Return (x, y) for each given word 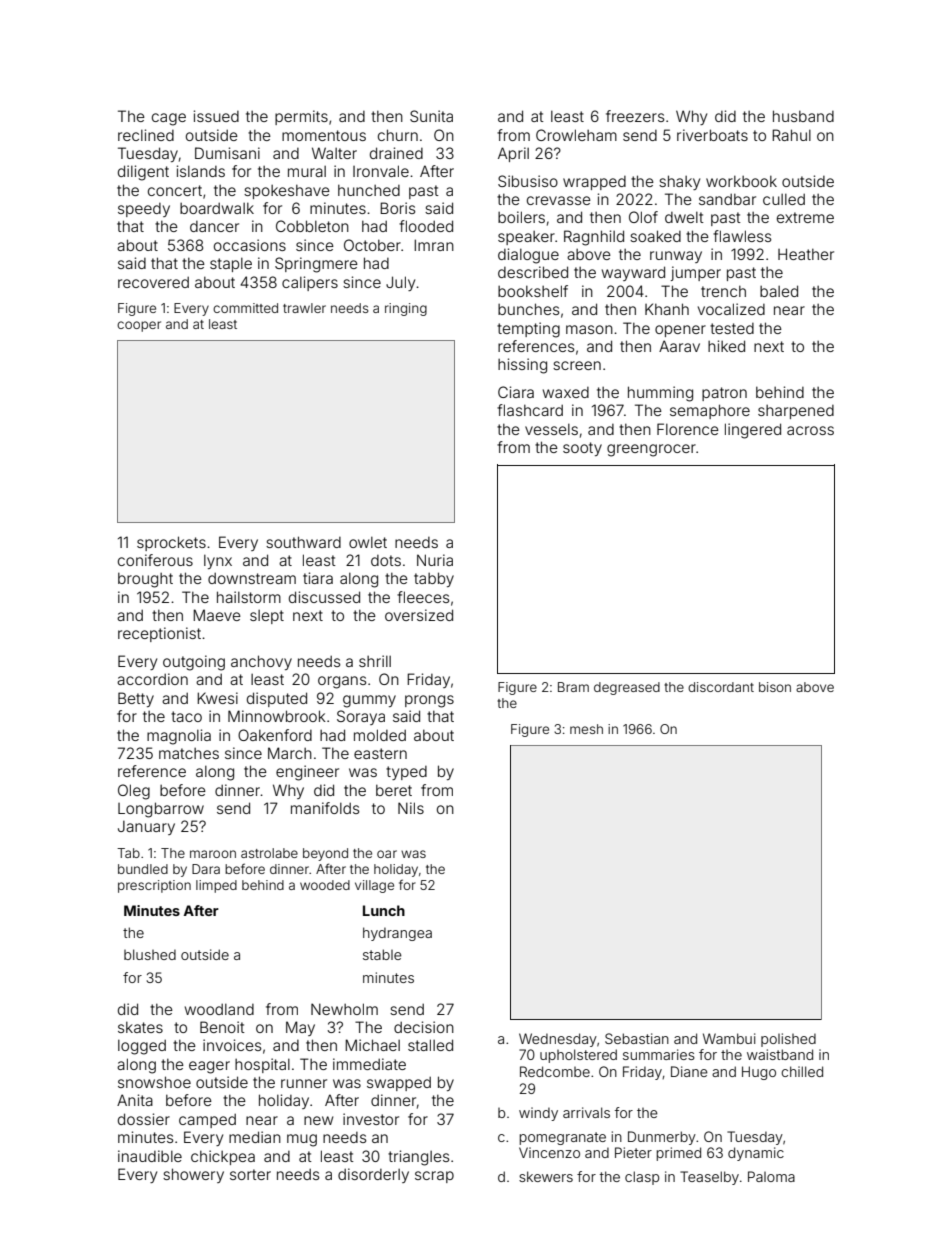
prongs (429, 701)
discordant (721, 687)
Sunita (431, 116)
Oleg (134, 792)
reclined (146, 135)
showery (193, 1175)
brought (145, 580)
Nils (411, 808)
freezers (635, 116)
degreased (627, 688)
